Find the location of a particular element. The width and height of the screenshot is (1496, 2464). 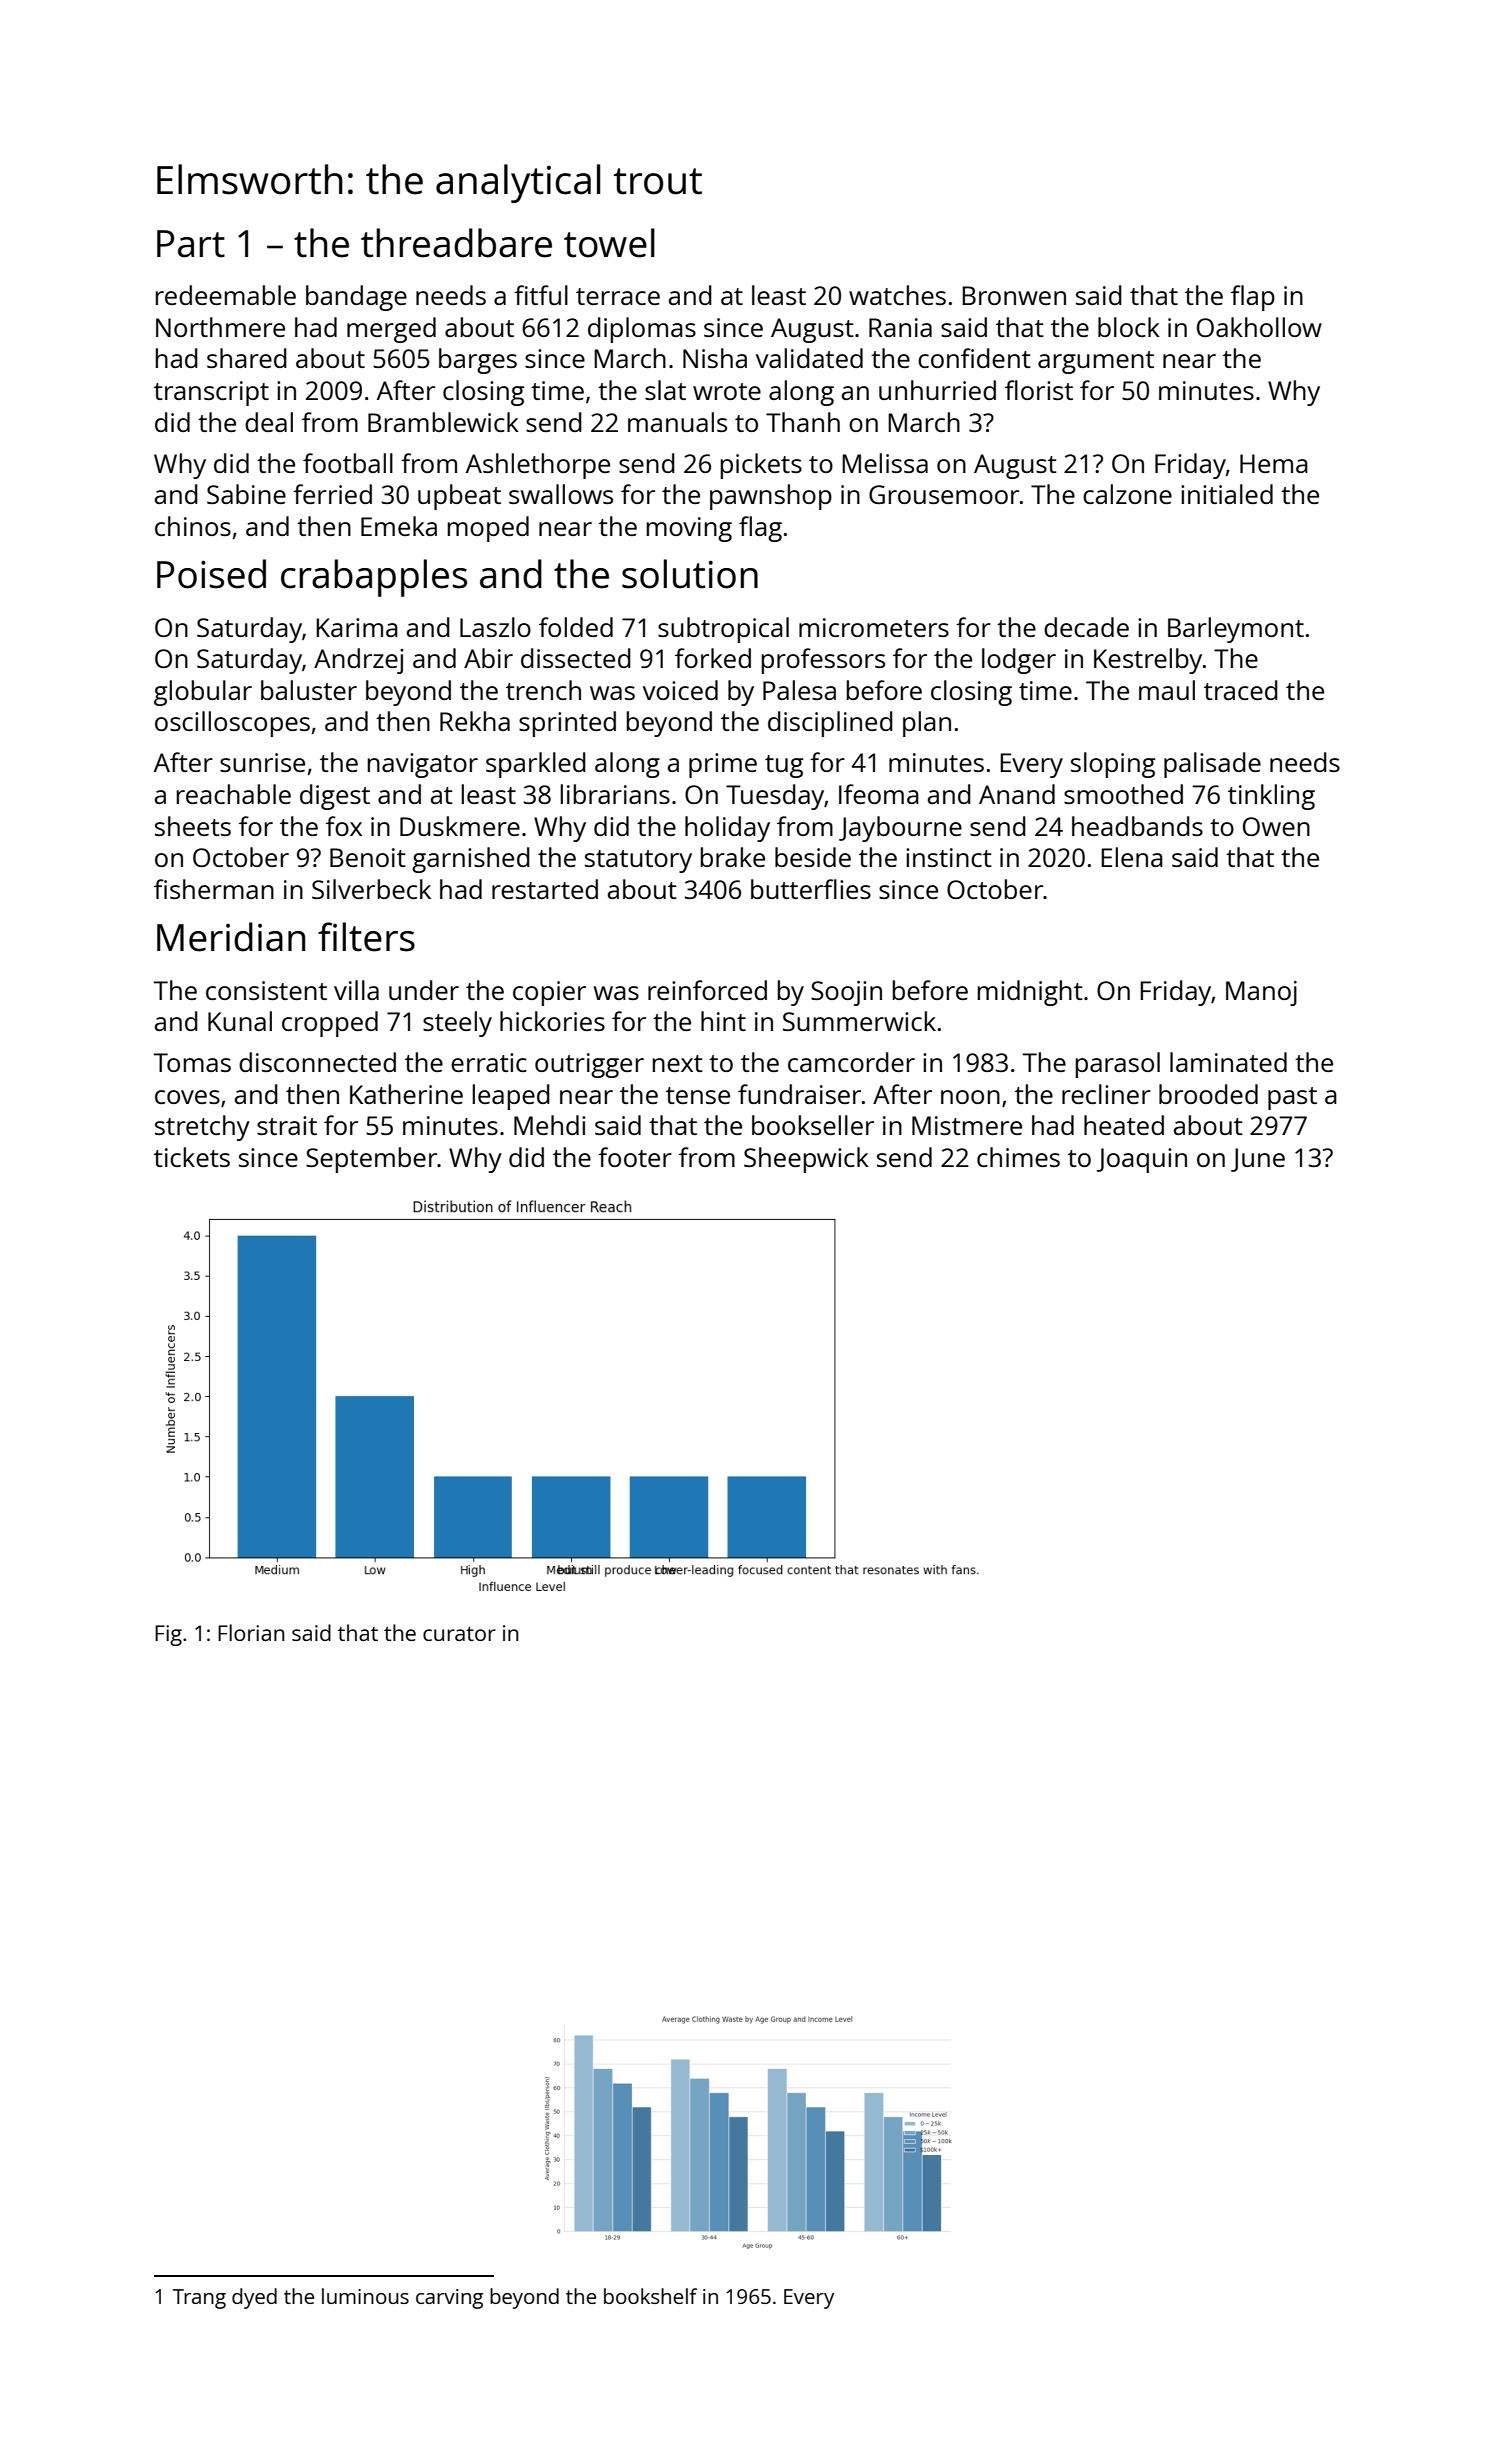

flap is located at coordinates (1253, 298).
